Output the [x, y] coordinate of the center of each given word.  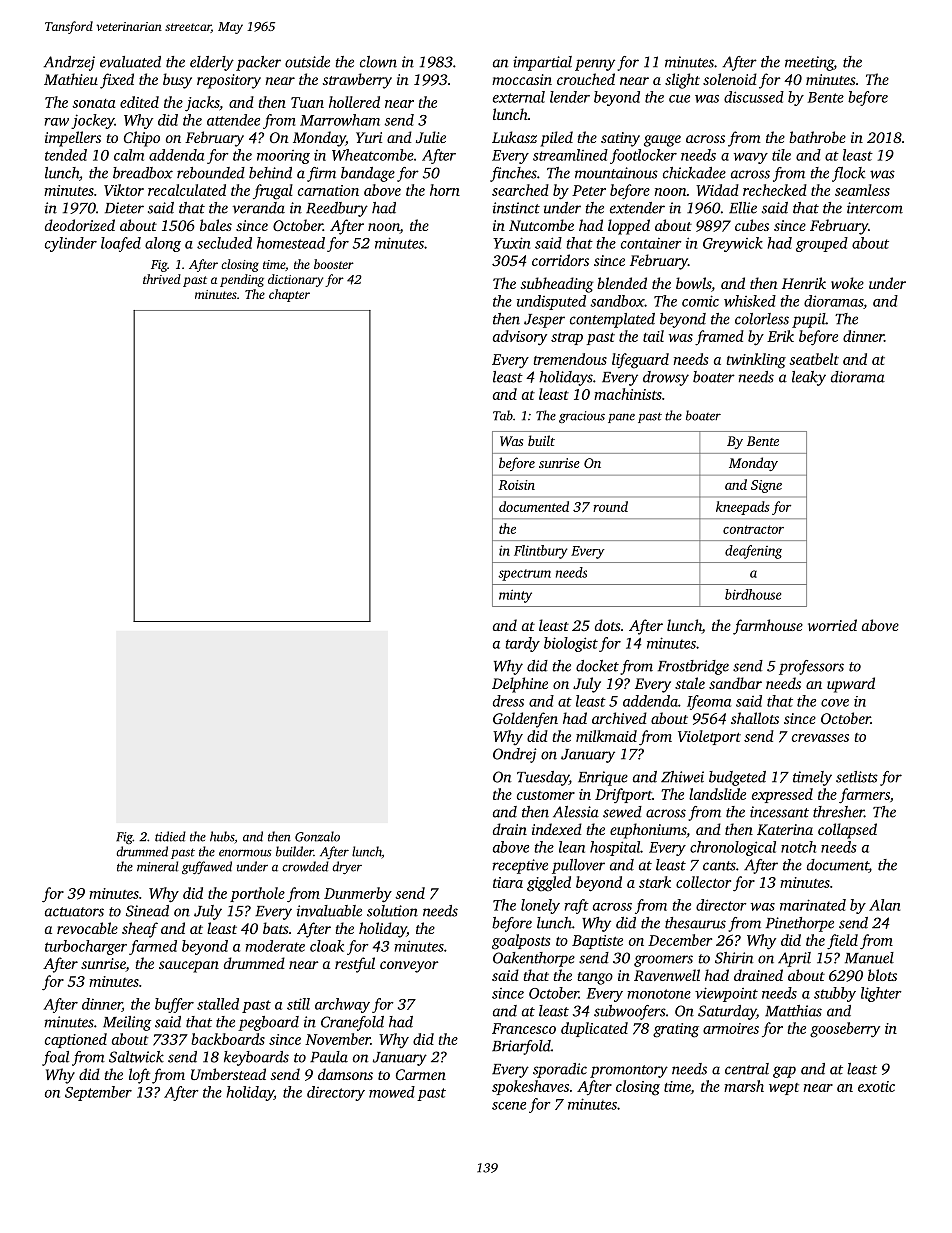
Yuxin [511, 243]
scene [509, 1106]
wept [784, 1089]
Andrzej [69, 63]
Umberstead [228, 1074]
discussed [754, 97]
